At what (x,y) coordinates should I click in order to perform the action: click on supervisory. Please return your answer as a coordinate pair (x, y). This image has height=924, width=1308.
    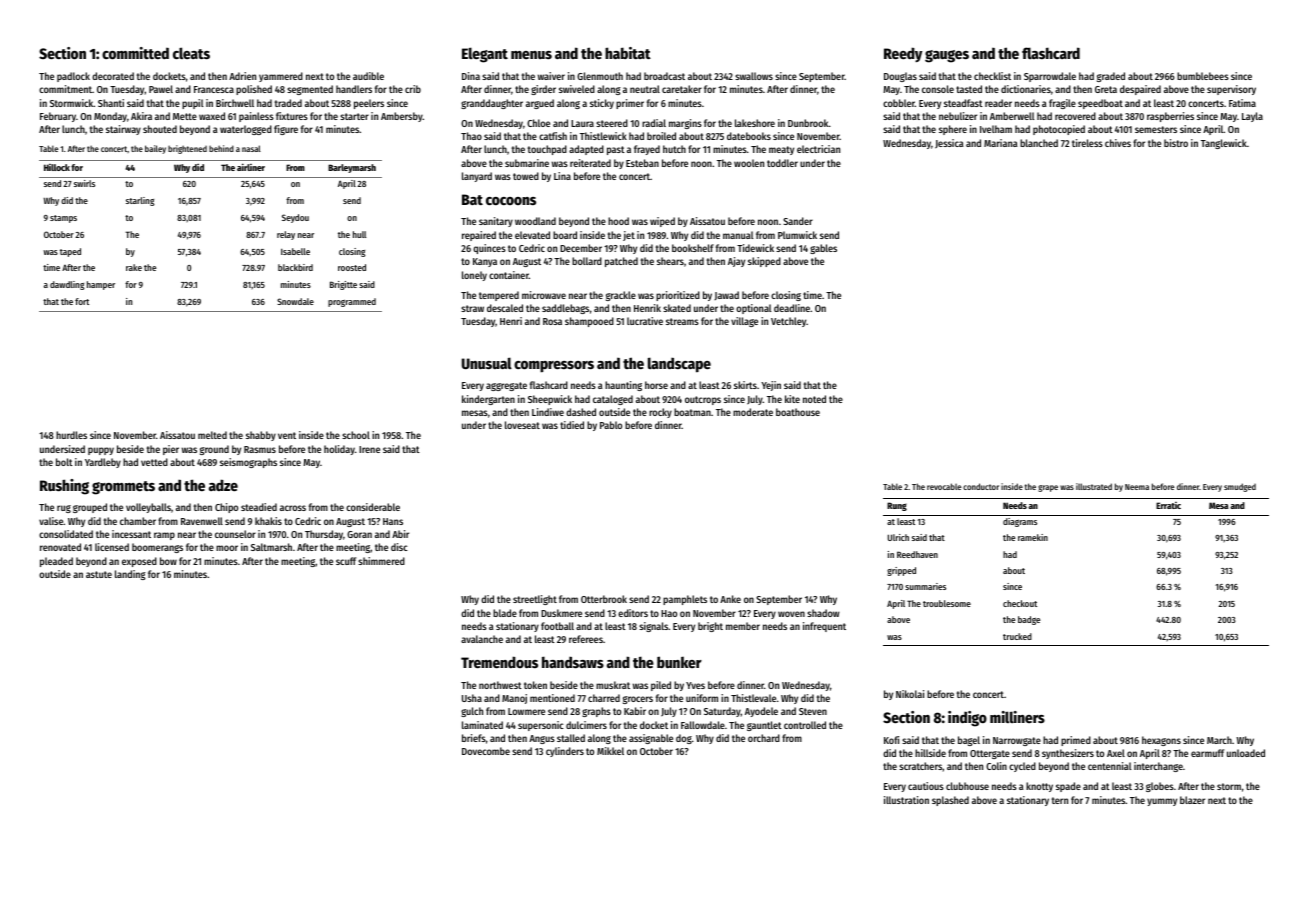
    Looking at the image, I should click on (1231, 90).
